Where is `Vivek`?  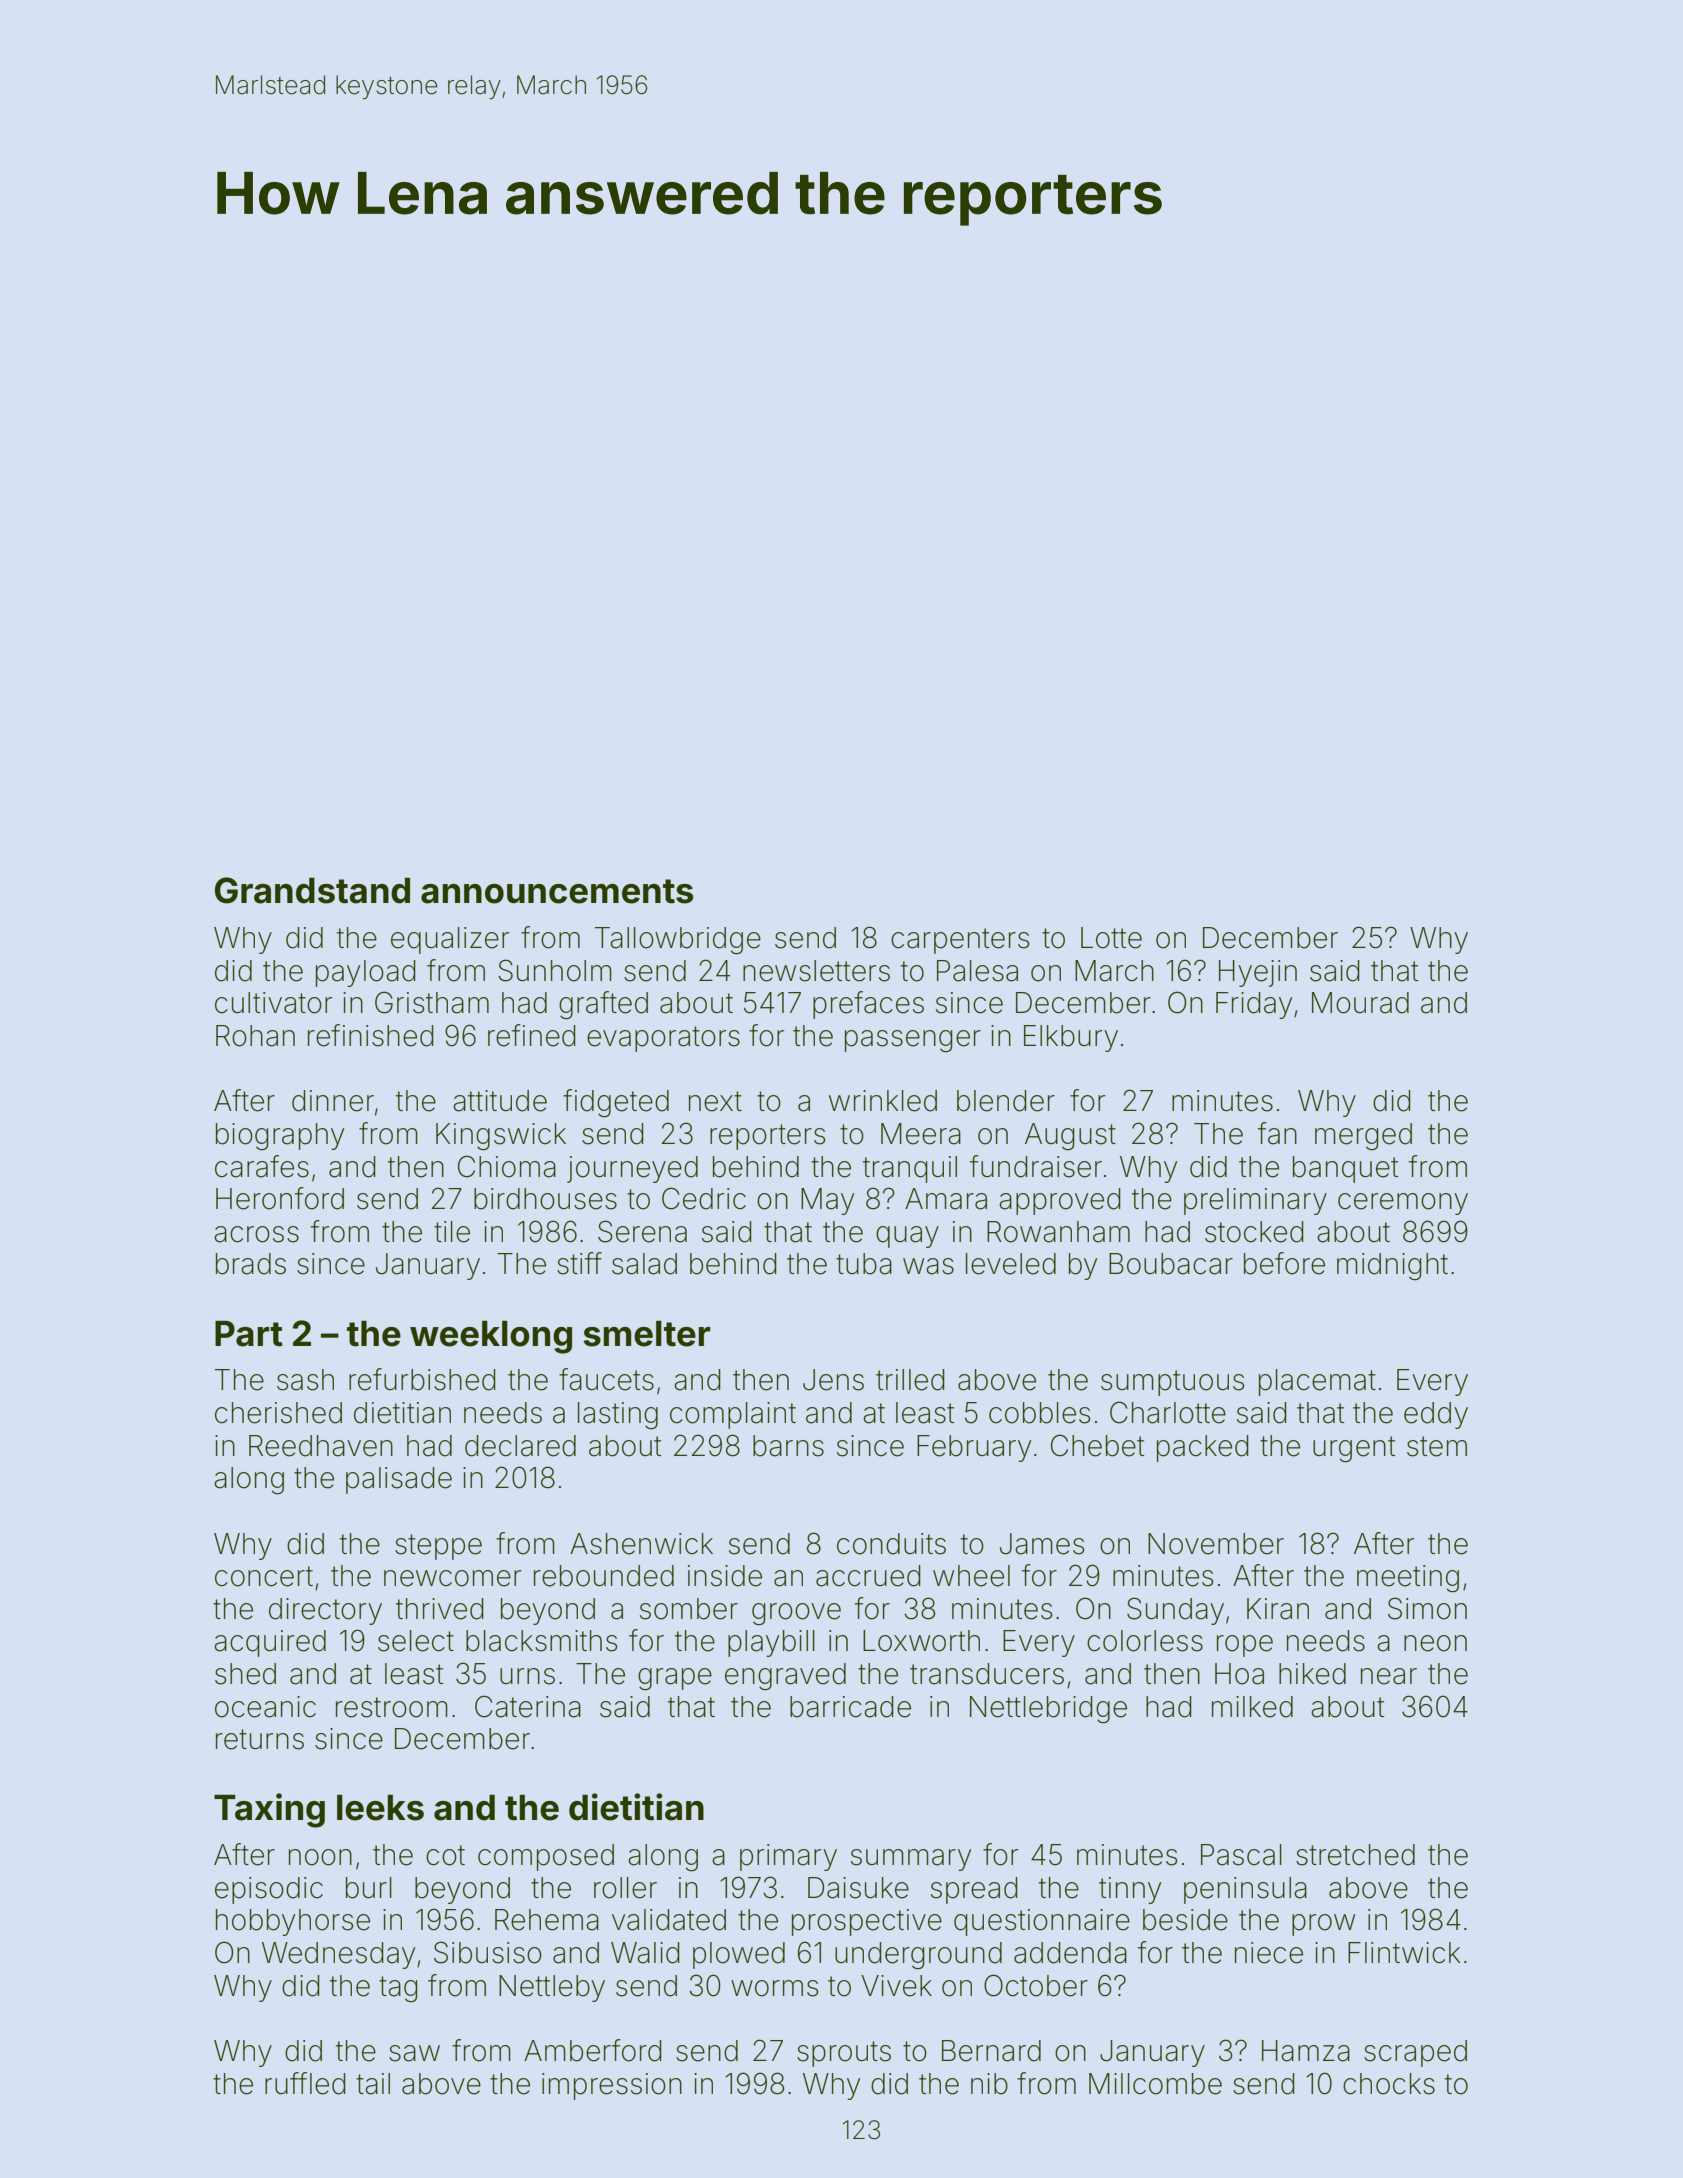 Vivek is located at coordinates (896, 1986).
